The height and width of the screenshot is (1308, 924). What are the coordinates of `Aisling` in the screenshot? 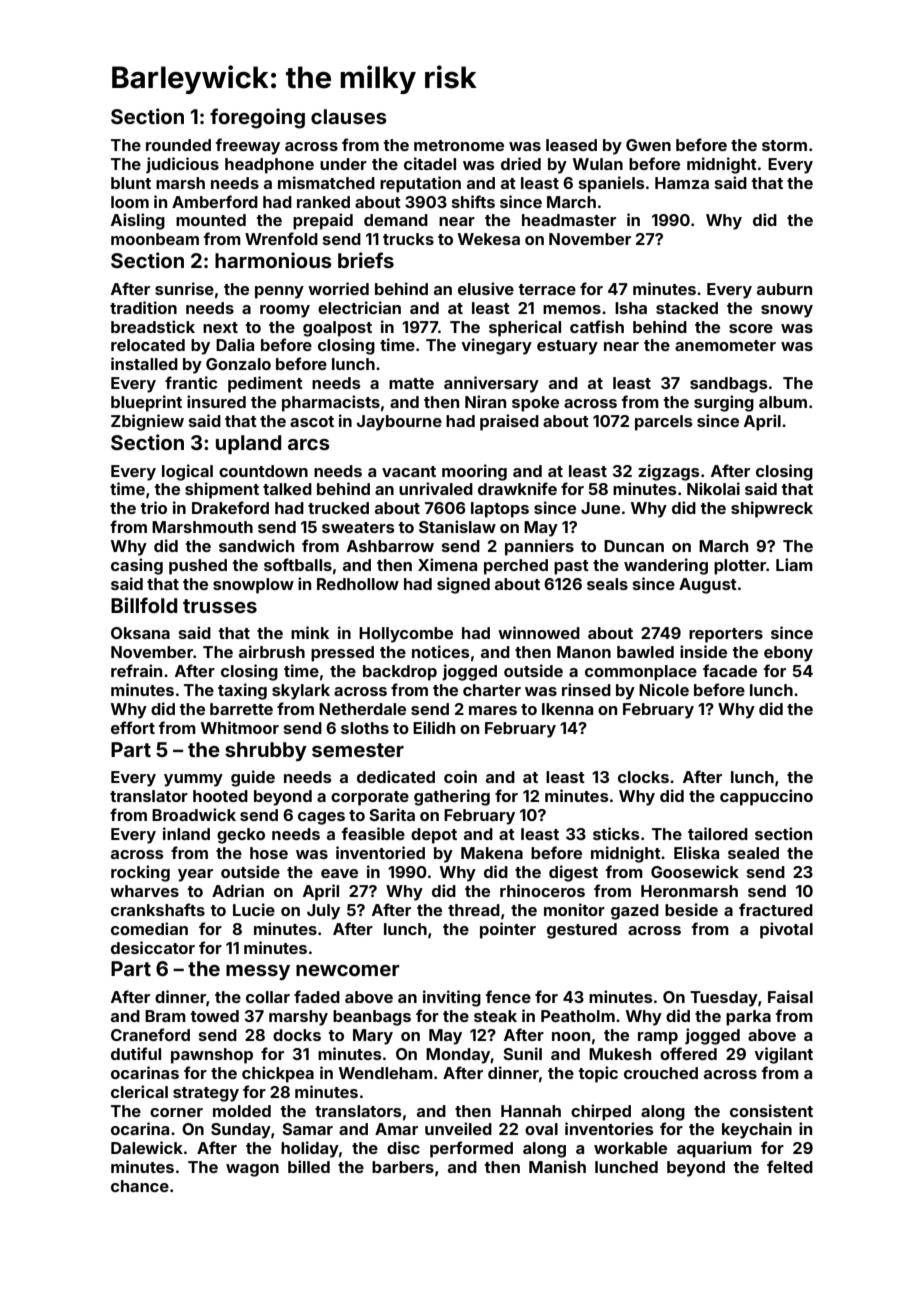 It's located at (138, 221).
